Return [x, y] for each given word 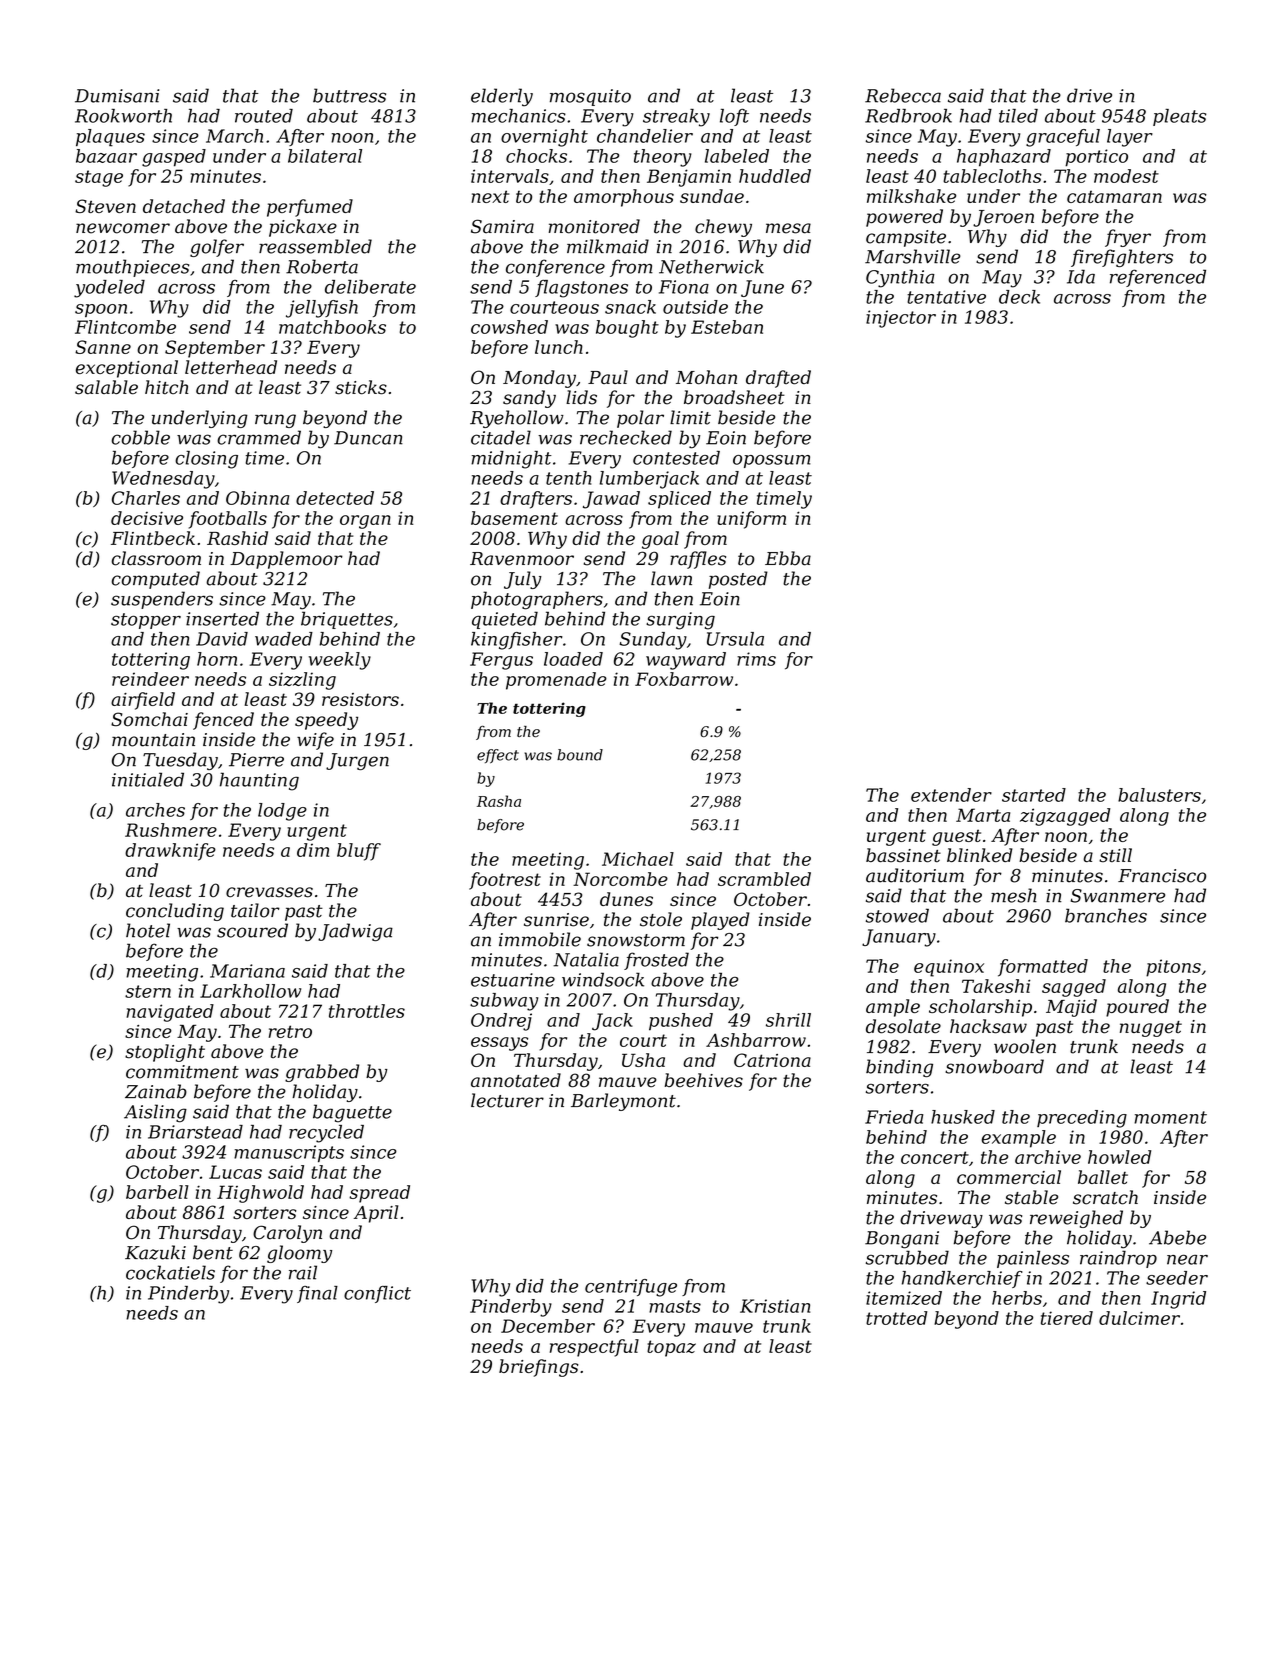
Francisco [1162, 876]
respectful [594, 1348]
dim [313, 850]
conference [555, 268]
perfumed [310, 208]
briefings [538, 1368]
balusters [1159, 795]
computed [156, 580]
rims [756, 659]
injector [901, 319]
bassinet [903, 855]
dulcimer [1139, 1318]
